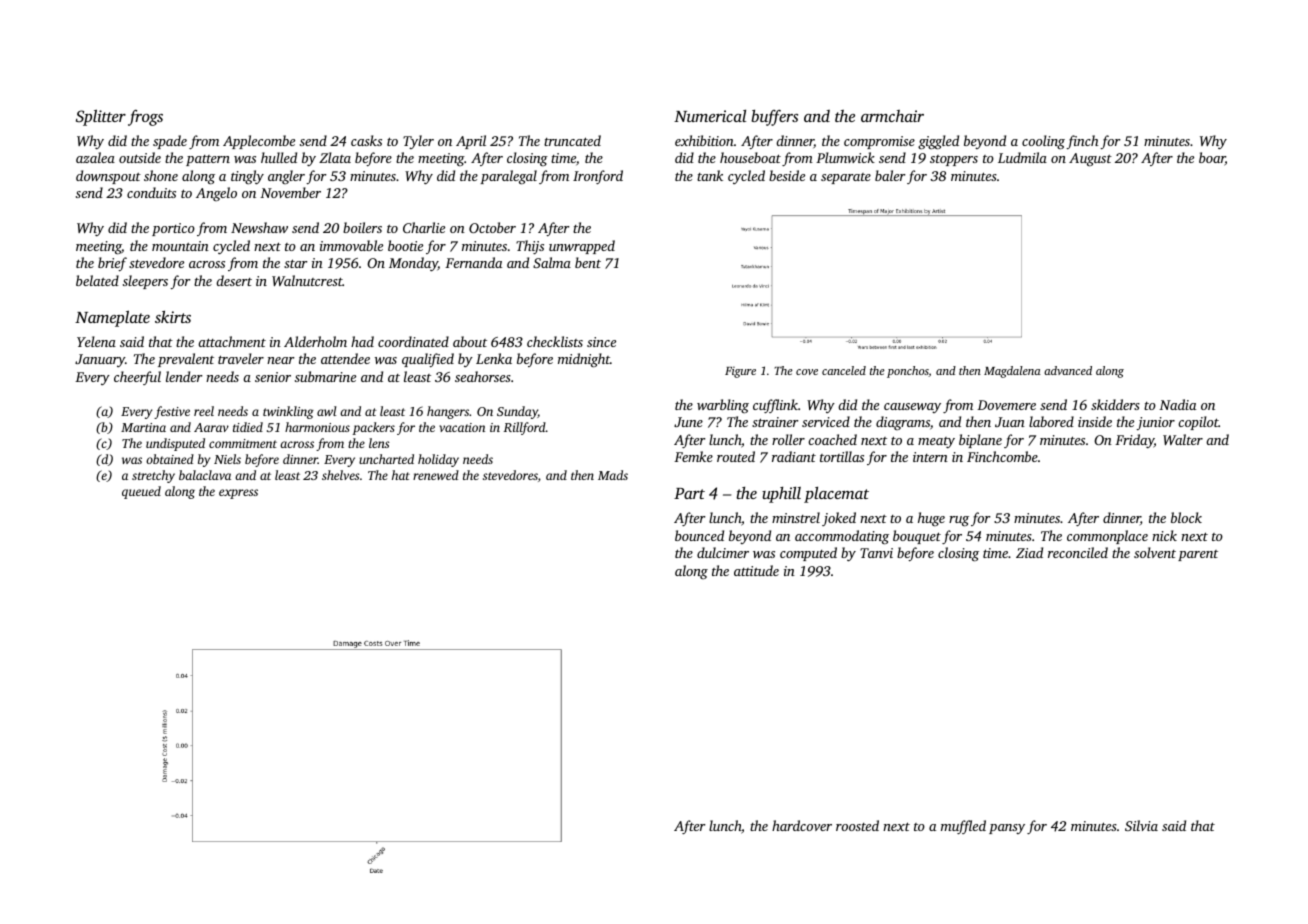 This image has height=924, width=1308. I want to click on buffers, so click(774, 118).
